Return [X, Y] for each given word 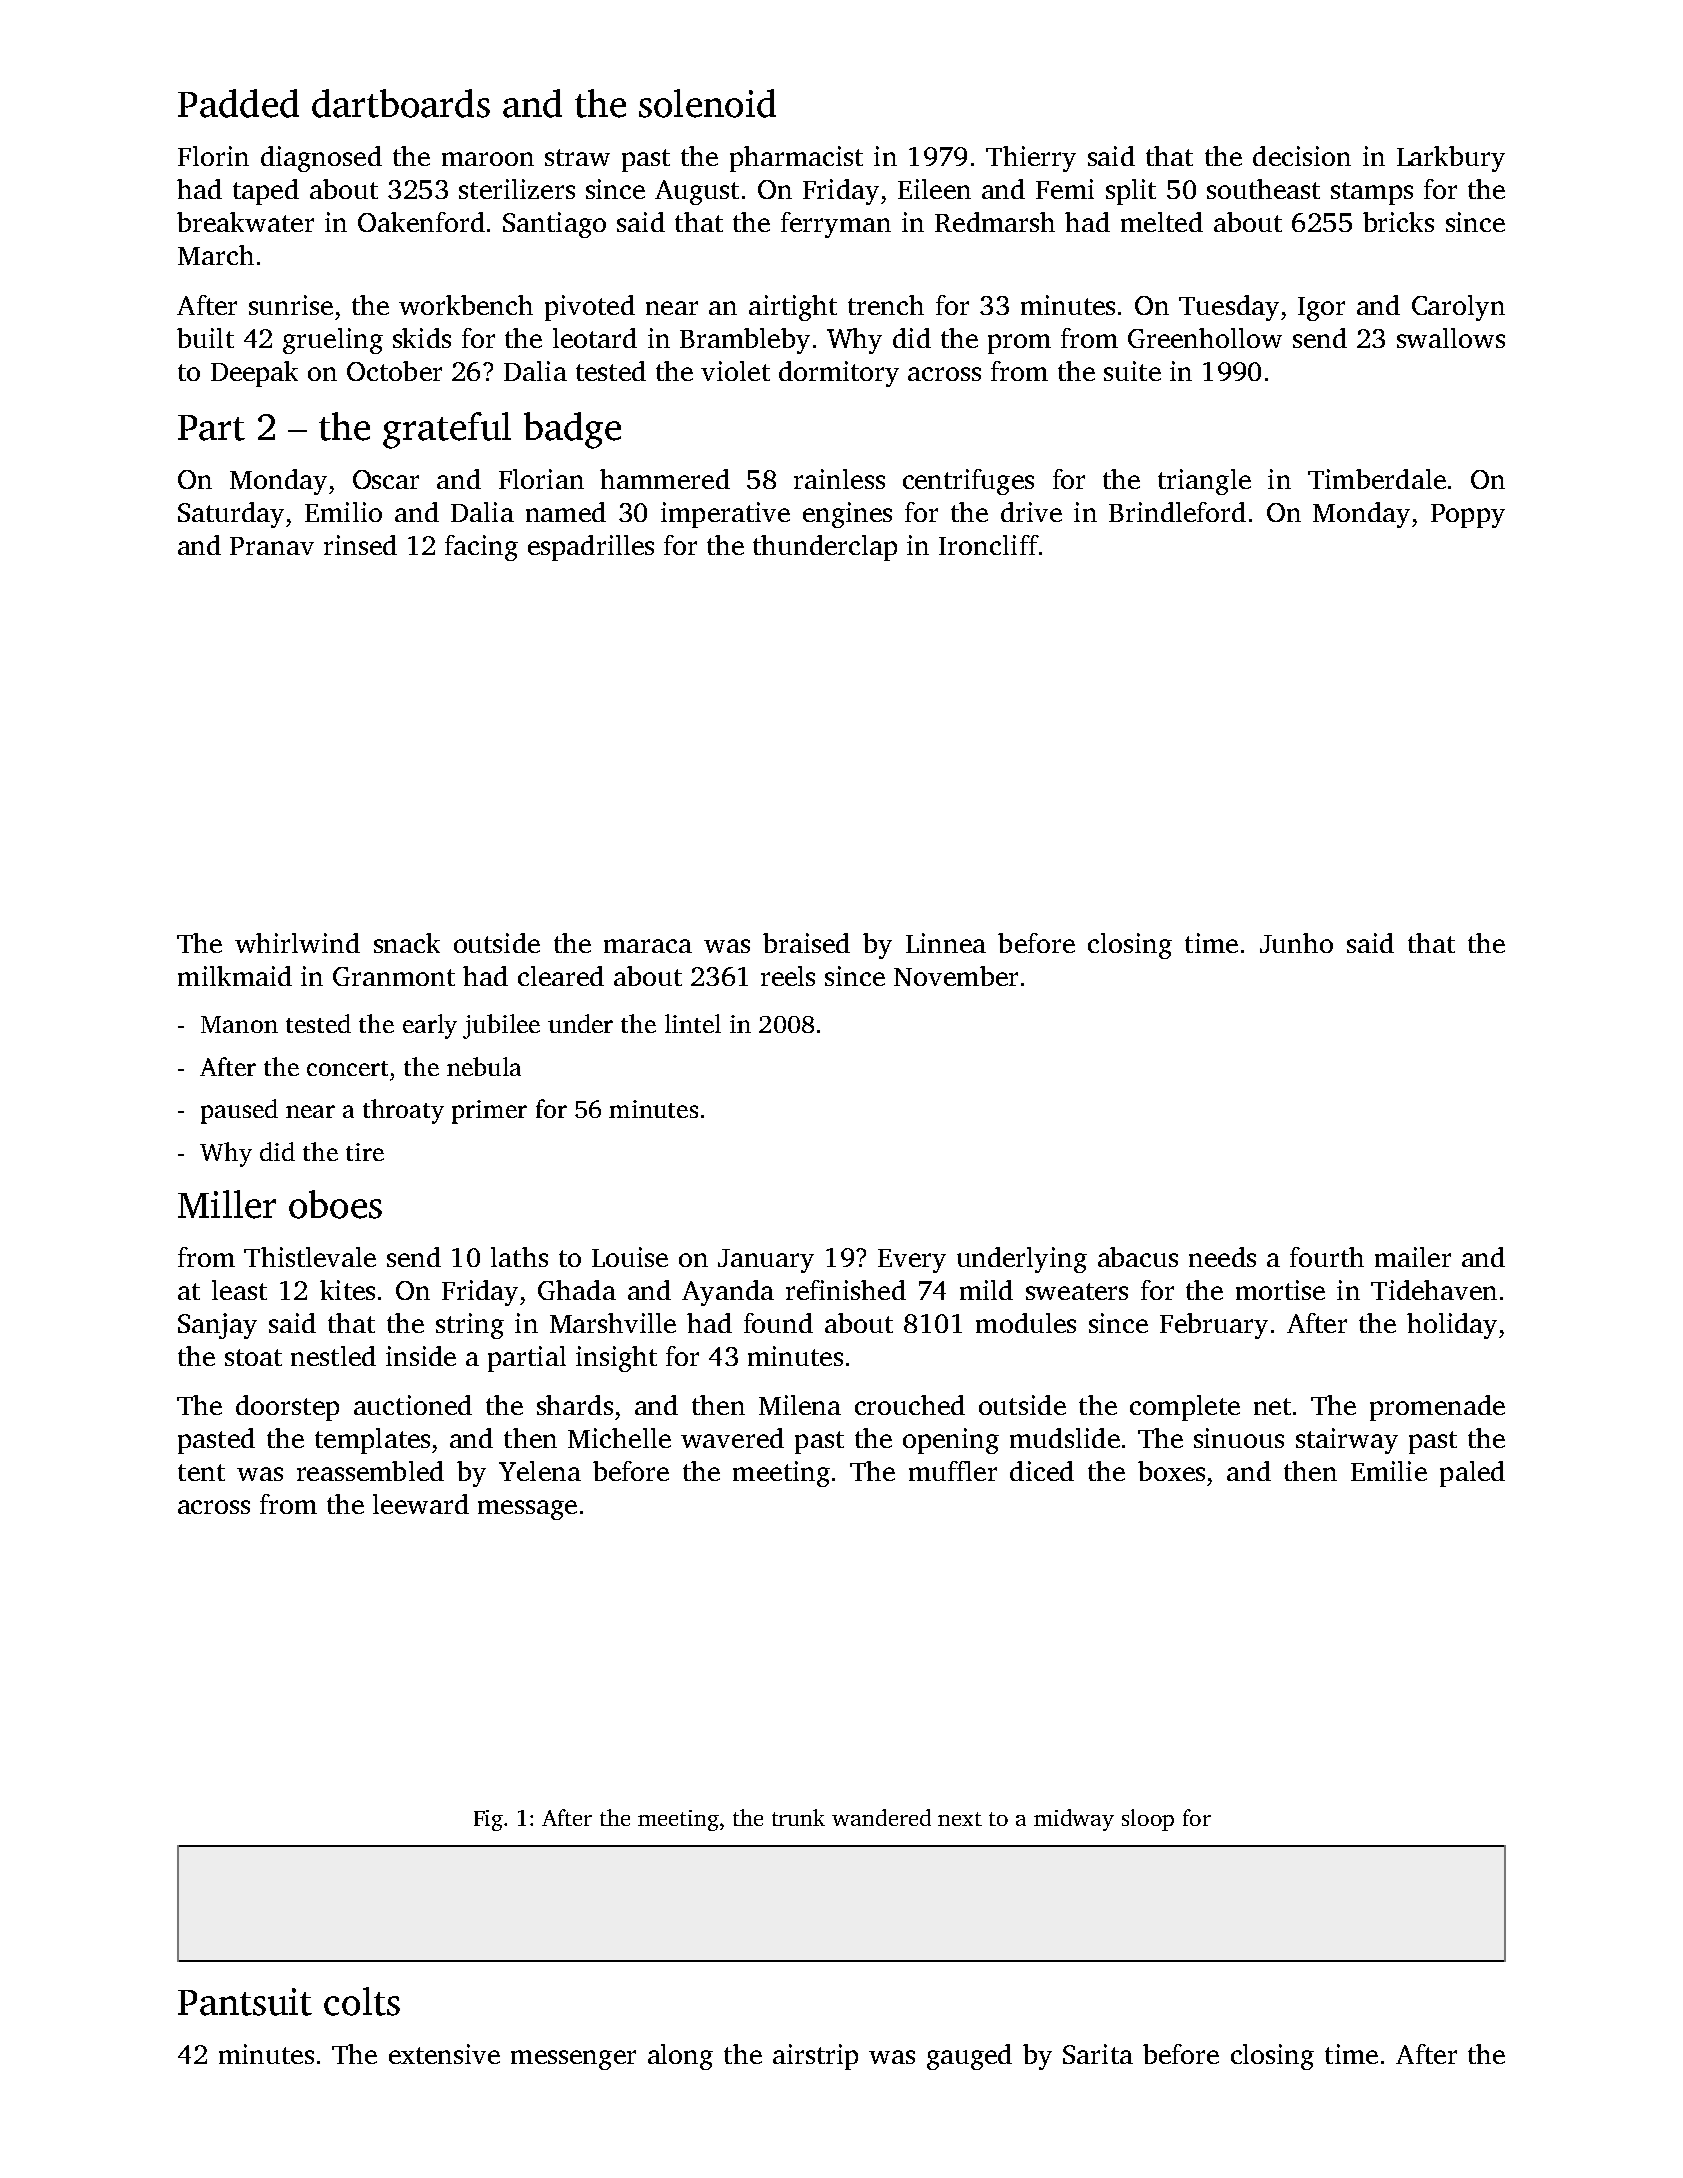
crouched [910, 1405]
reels [788, 976]
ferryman [836, 225]
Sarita [1098, 2054]
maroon [488, 159]
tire [365, 1152]
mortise [1280, 1290]
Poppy [1468, 516]
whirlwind [297, 943]
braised [806, 943]
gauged [969, 2057]
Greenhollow [1205, 338]
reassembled [370, 1471]
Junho [1296, 943]
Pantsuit [245, 2002]
